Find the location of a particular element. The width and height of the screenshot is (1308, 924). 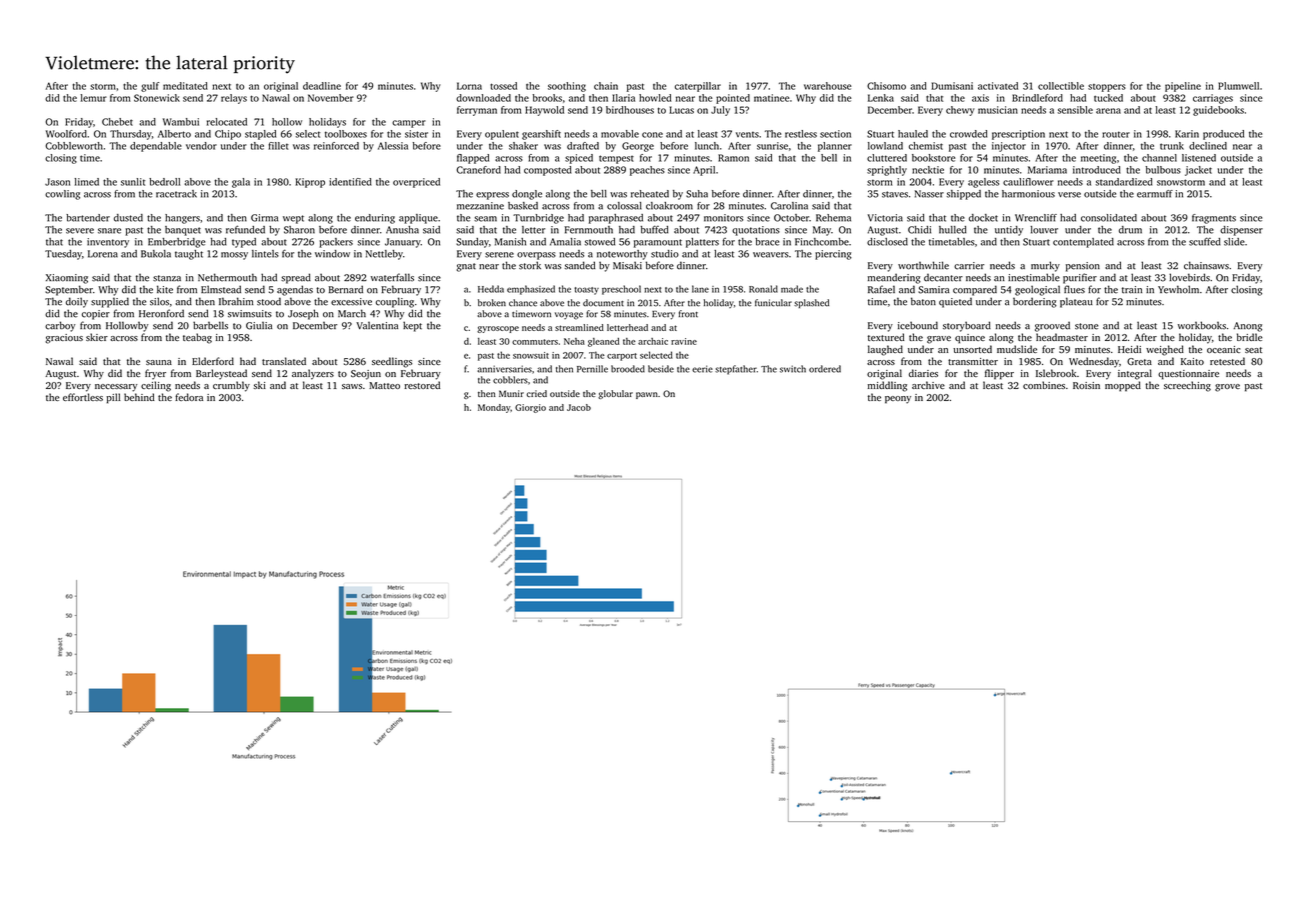

Elmstead is located at coordinates (221, 289).
